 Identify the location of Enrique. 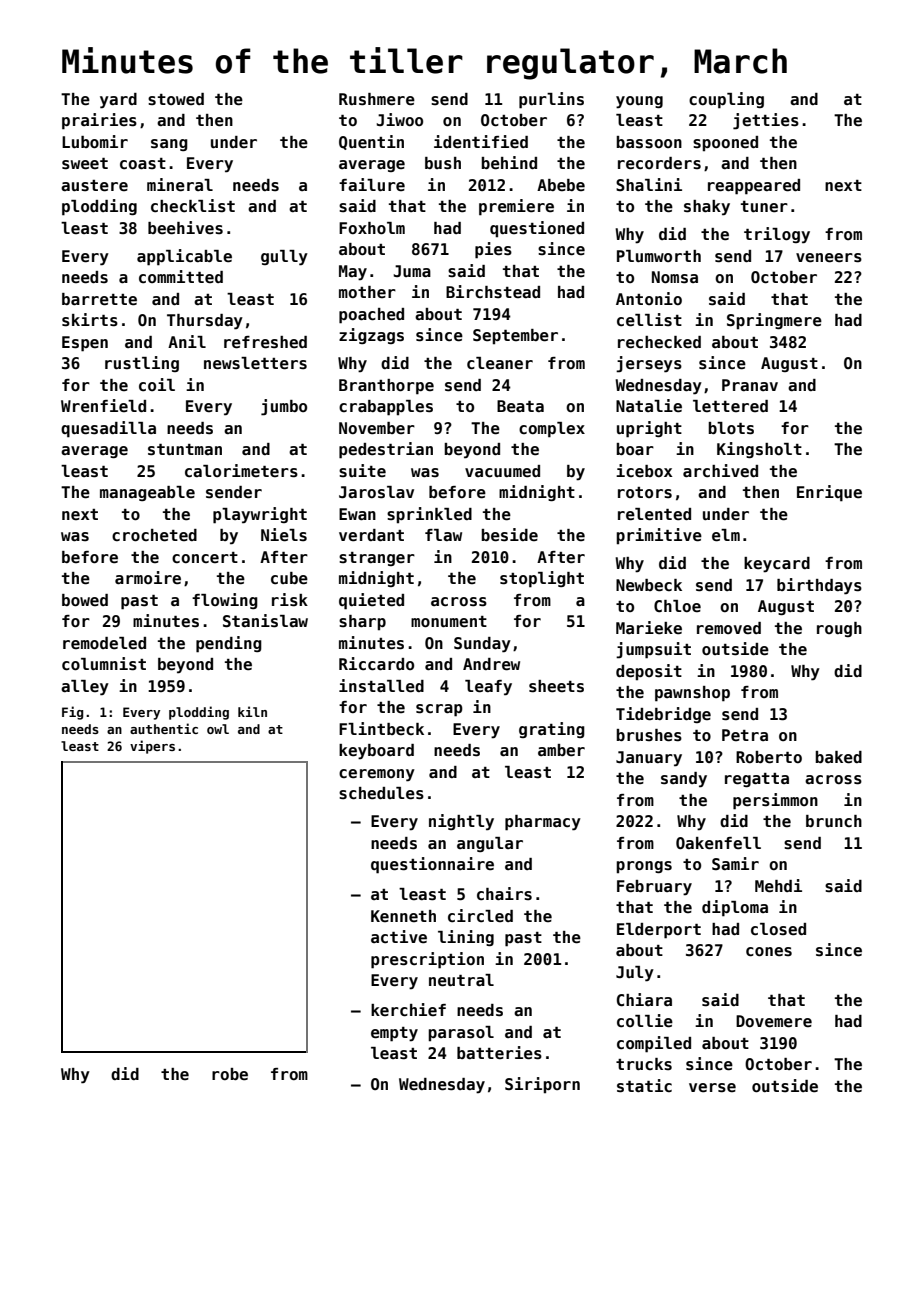
(829, 493).
